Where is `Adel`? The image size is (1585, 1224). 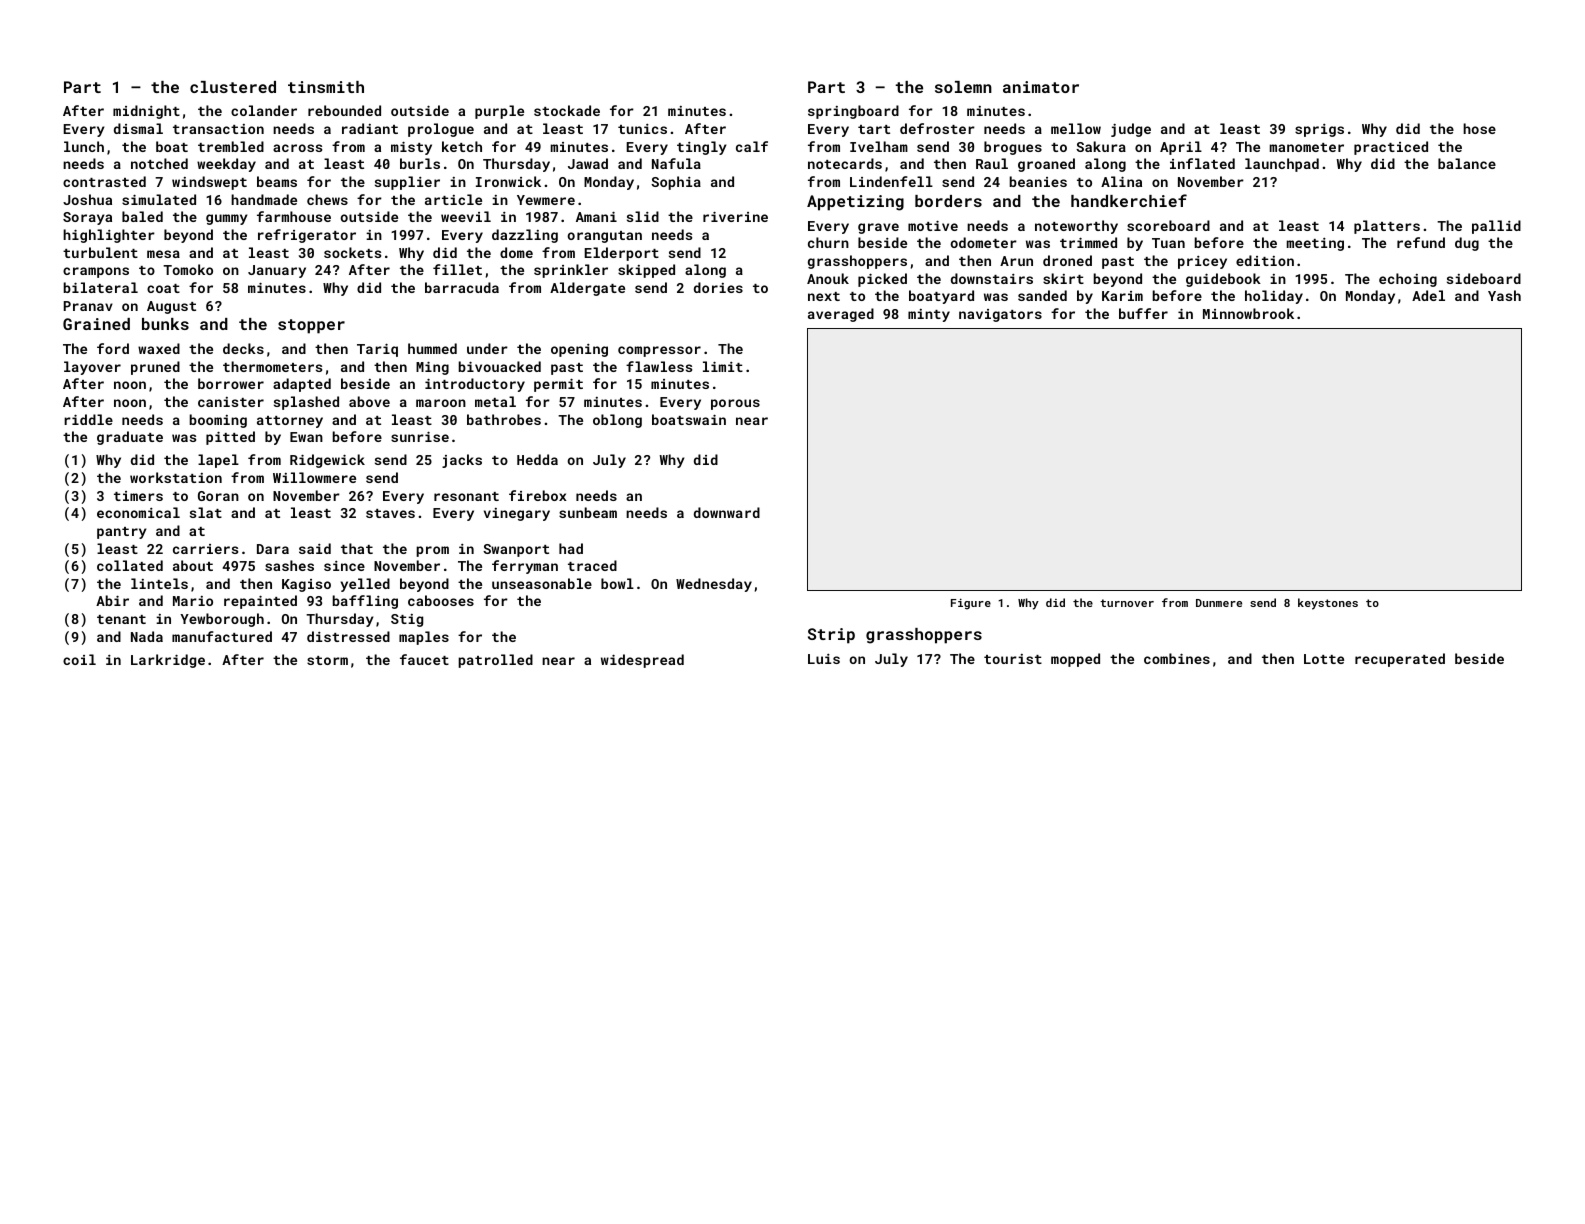 Adel is located at coordinates (1428, 295).
